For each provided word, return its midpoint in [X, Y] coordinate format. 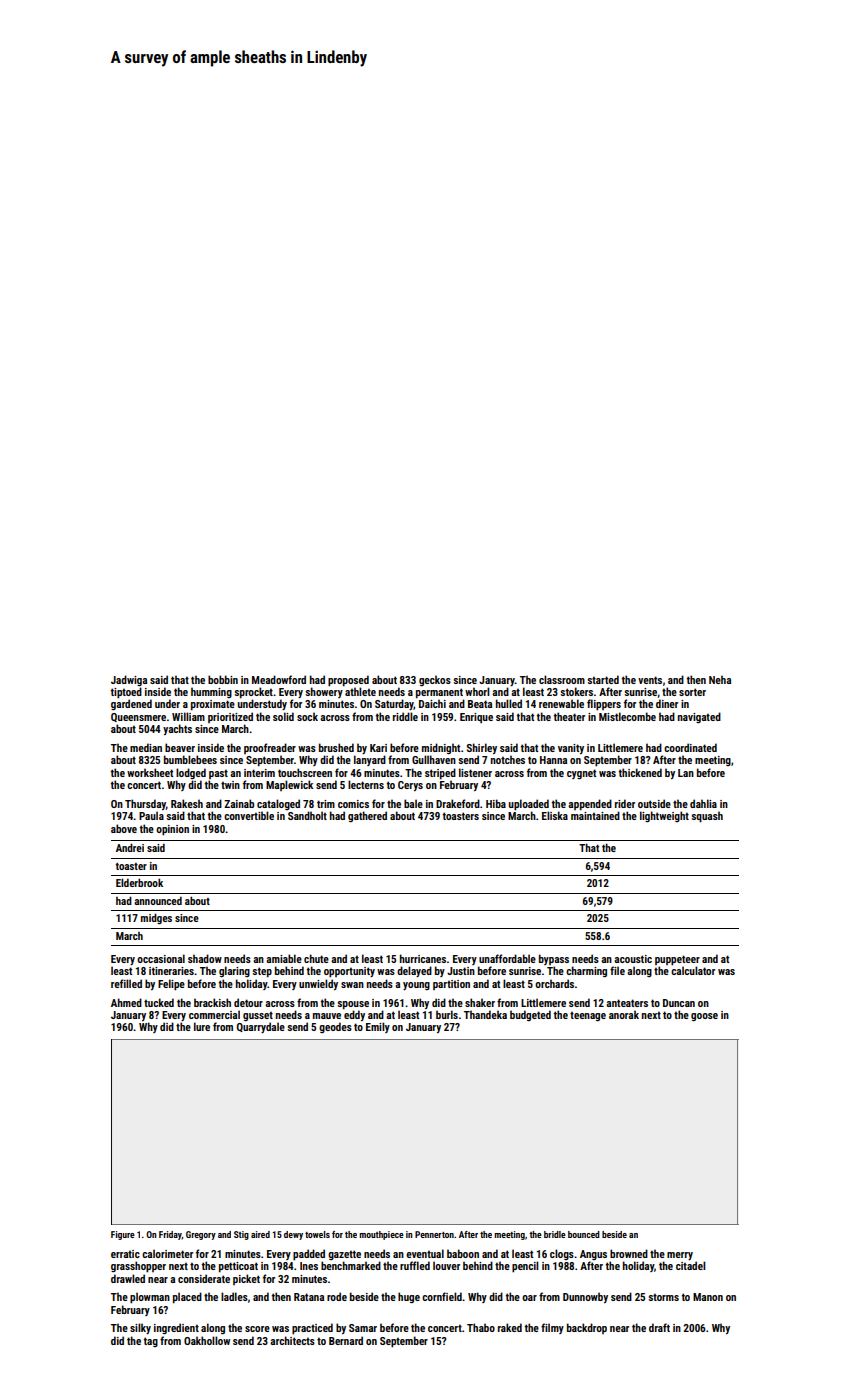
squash [707, 817]
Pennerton [434, 1234]
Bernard [346, 1340]
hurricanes [423, 958]
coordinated [690, 747]
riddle [405, 716]
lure [202, 1026]
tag [150, 1342]
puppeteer [677, 960]
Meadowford [279, 679]
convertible [249, 815]
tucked [159, 1002]
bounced [584, 1234]
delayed [414, 971]
